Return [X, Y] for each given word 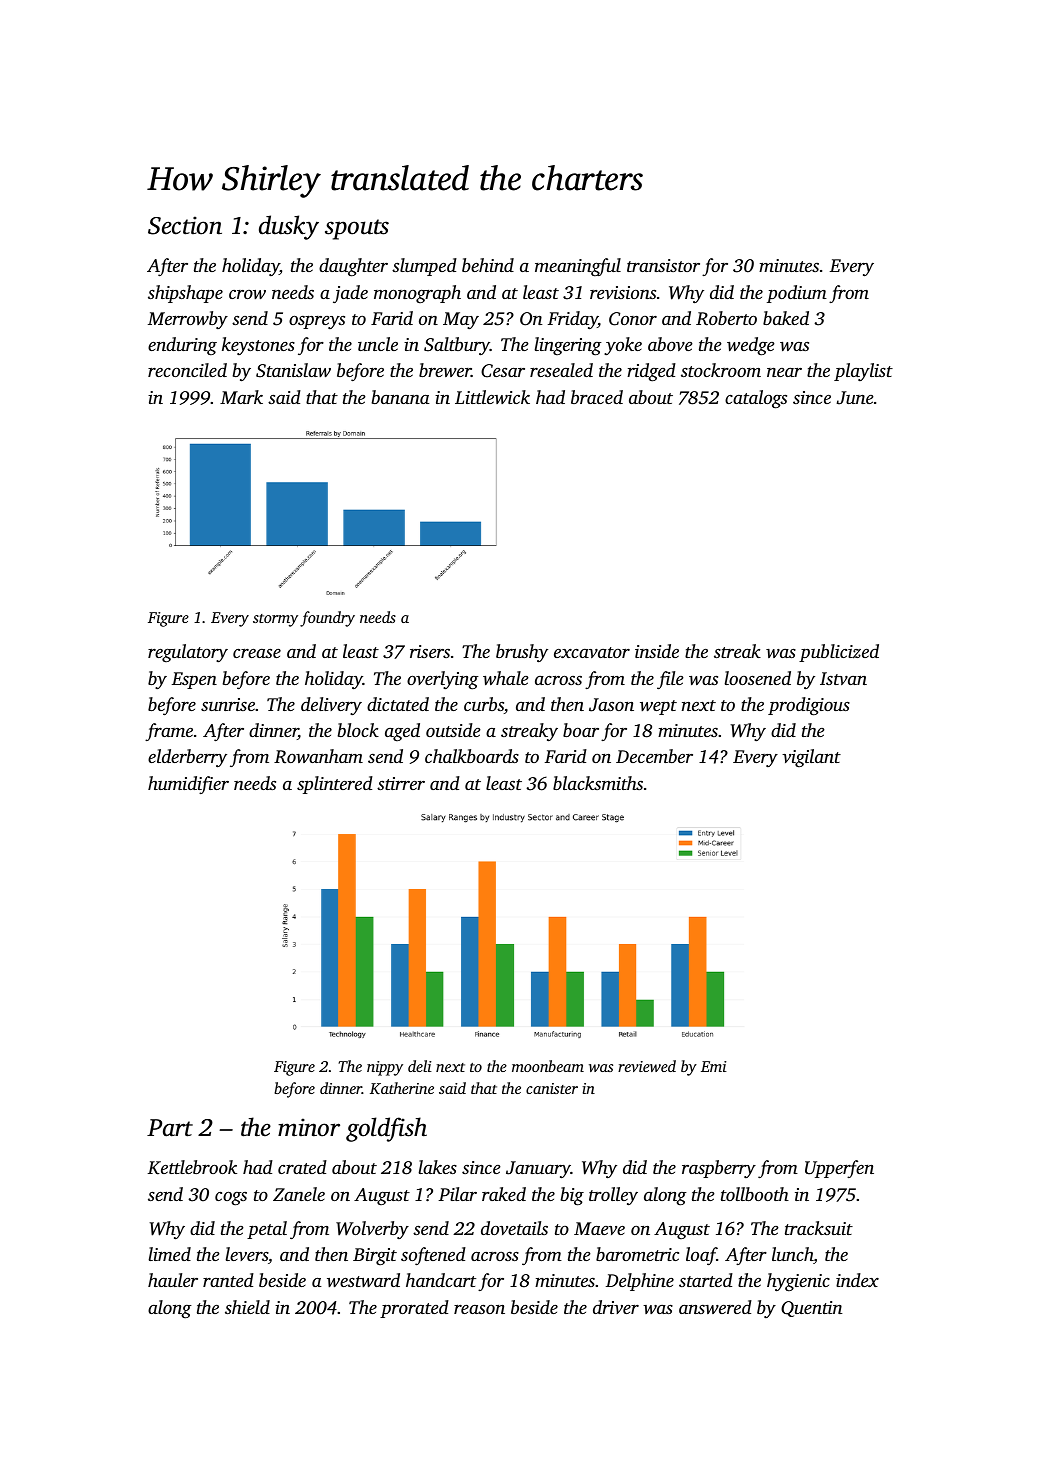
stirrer [401, 783]
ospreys [317, 322]
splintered [335, 785]
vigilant [811, 758]
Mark [241, 397]
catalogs [756, 399]
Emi [714, 1066]
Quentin [812, 1309]
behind [488, 265]
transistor [663, 265]
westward [363, 1280]
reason [479, 1309]
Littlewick [492, 397]
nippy [385, 1068]
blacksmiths [598, 783]
